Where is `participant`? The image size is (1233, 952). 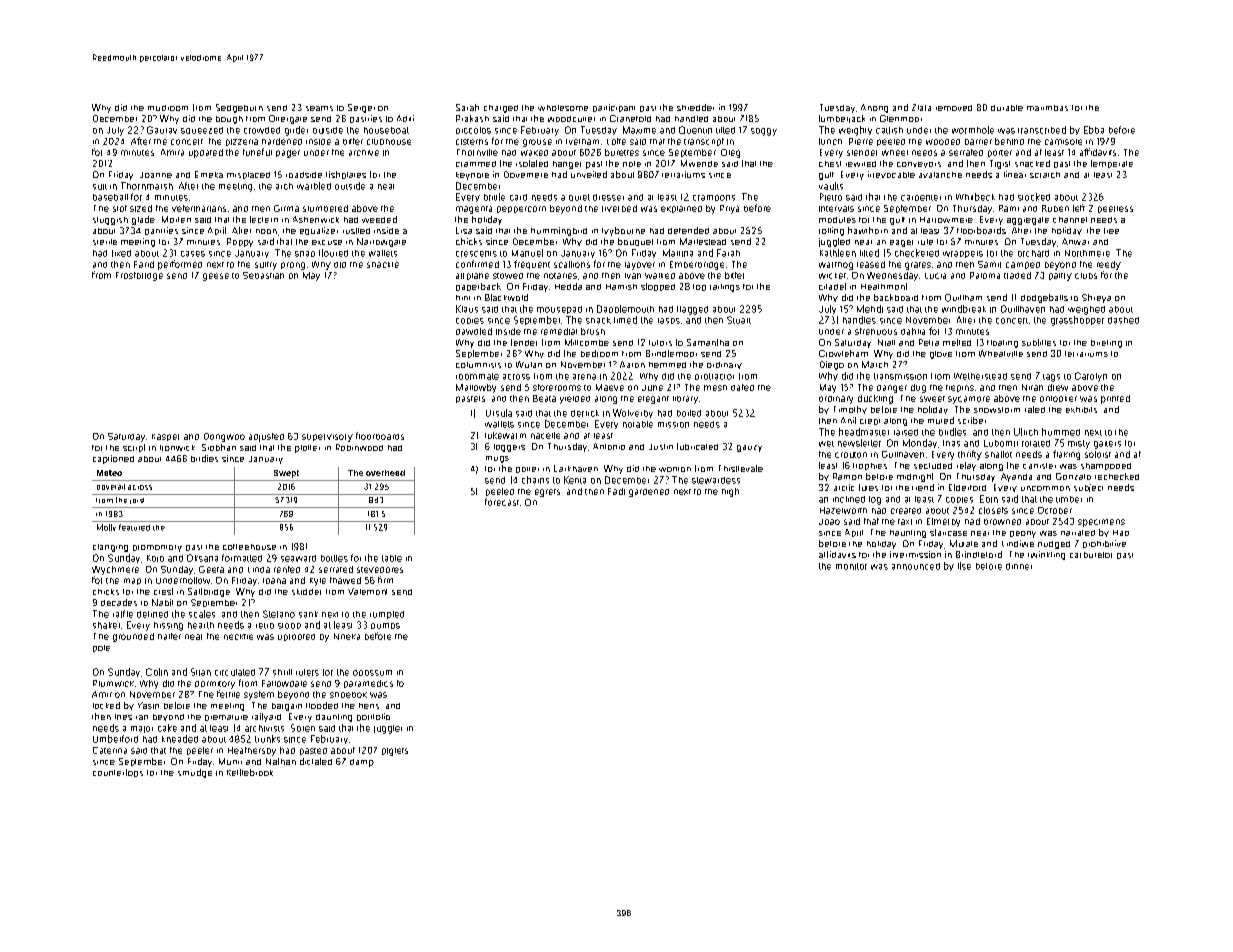
participant is located at coordinates (614, 108).
